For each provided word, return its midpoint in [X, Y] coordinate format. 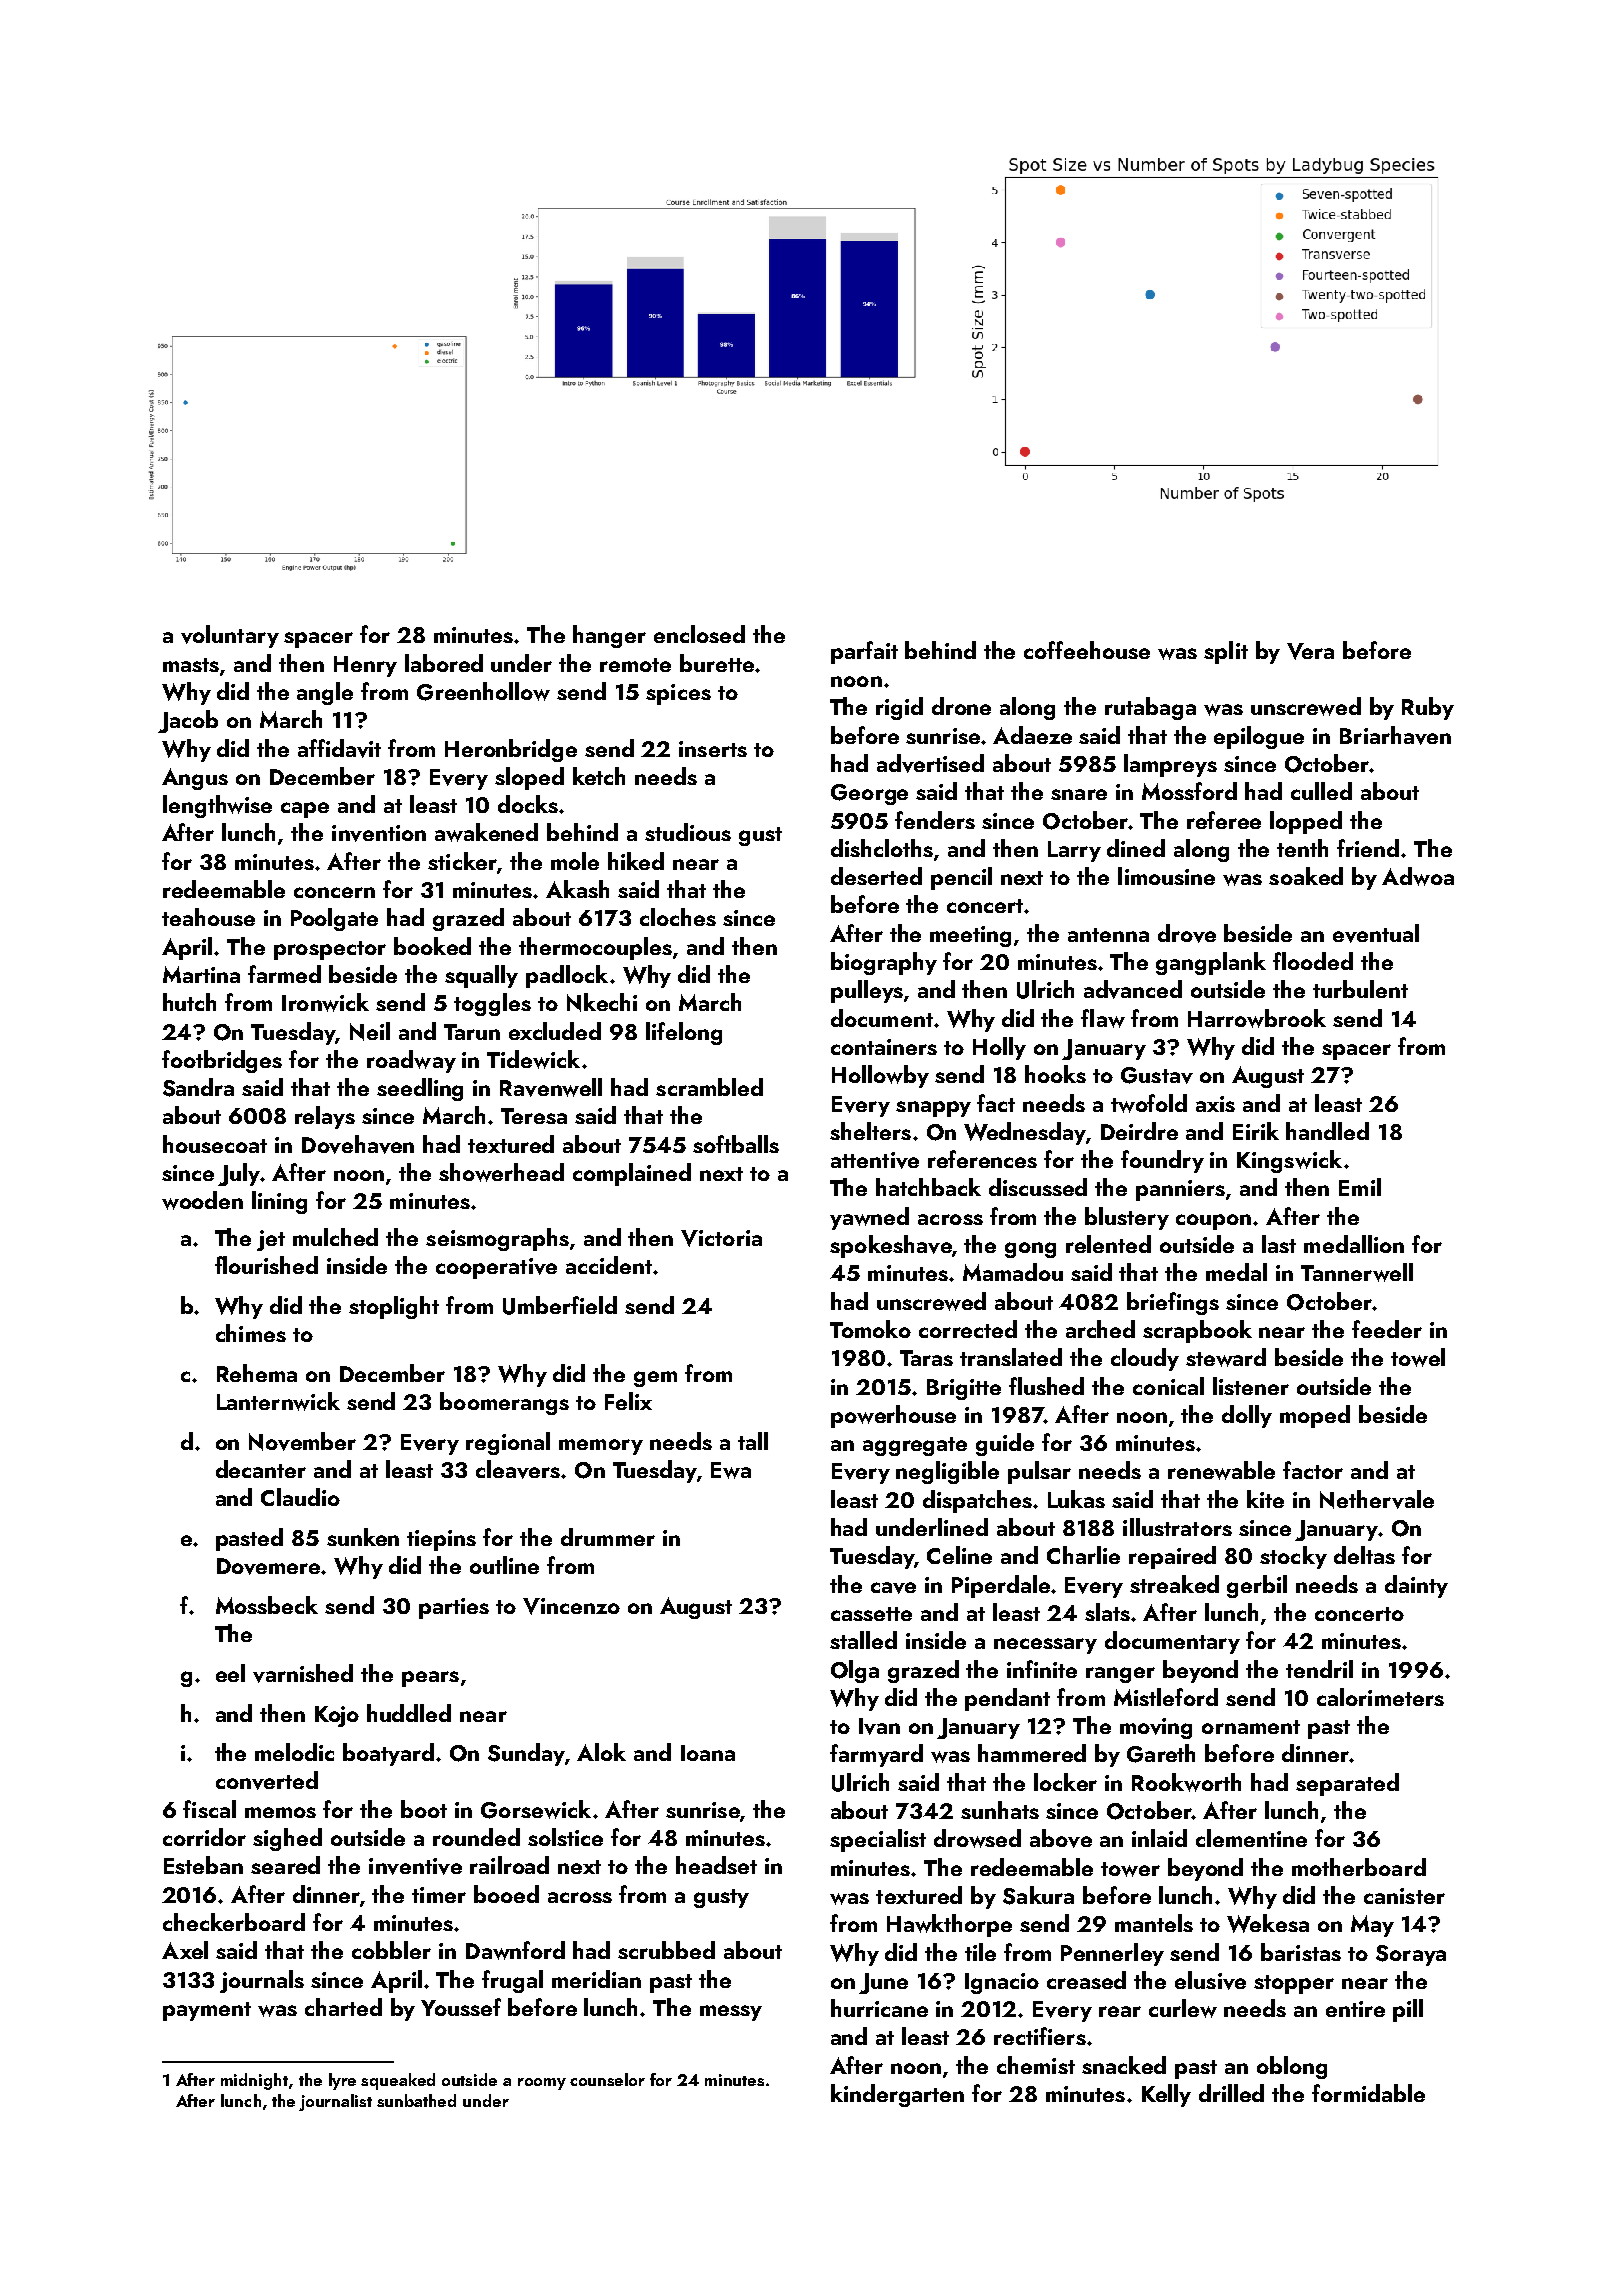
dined [1136, 848]
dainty [1416, 1586]
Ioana [708, 1753]
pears [430, 1679]
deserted [876, 876]
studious [688, 832]
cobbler [391, 1950]
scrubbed [666, 1950]
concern [334, 892]
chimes [251, 1333]
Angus [195, 779]
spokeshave [891, 1246]
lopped [1306, 822]
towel [1418, 1357]
